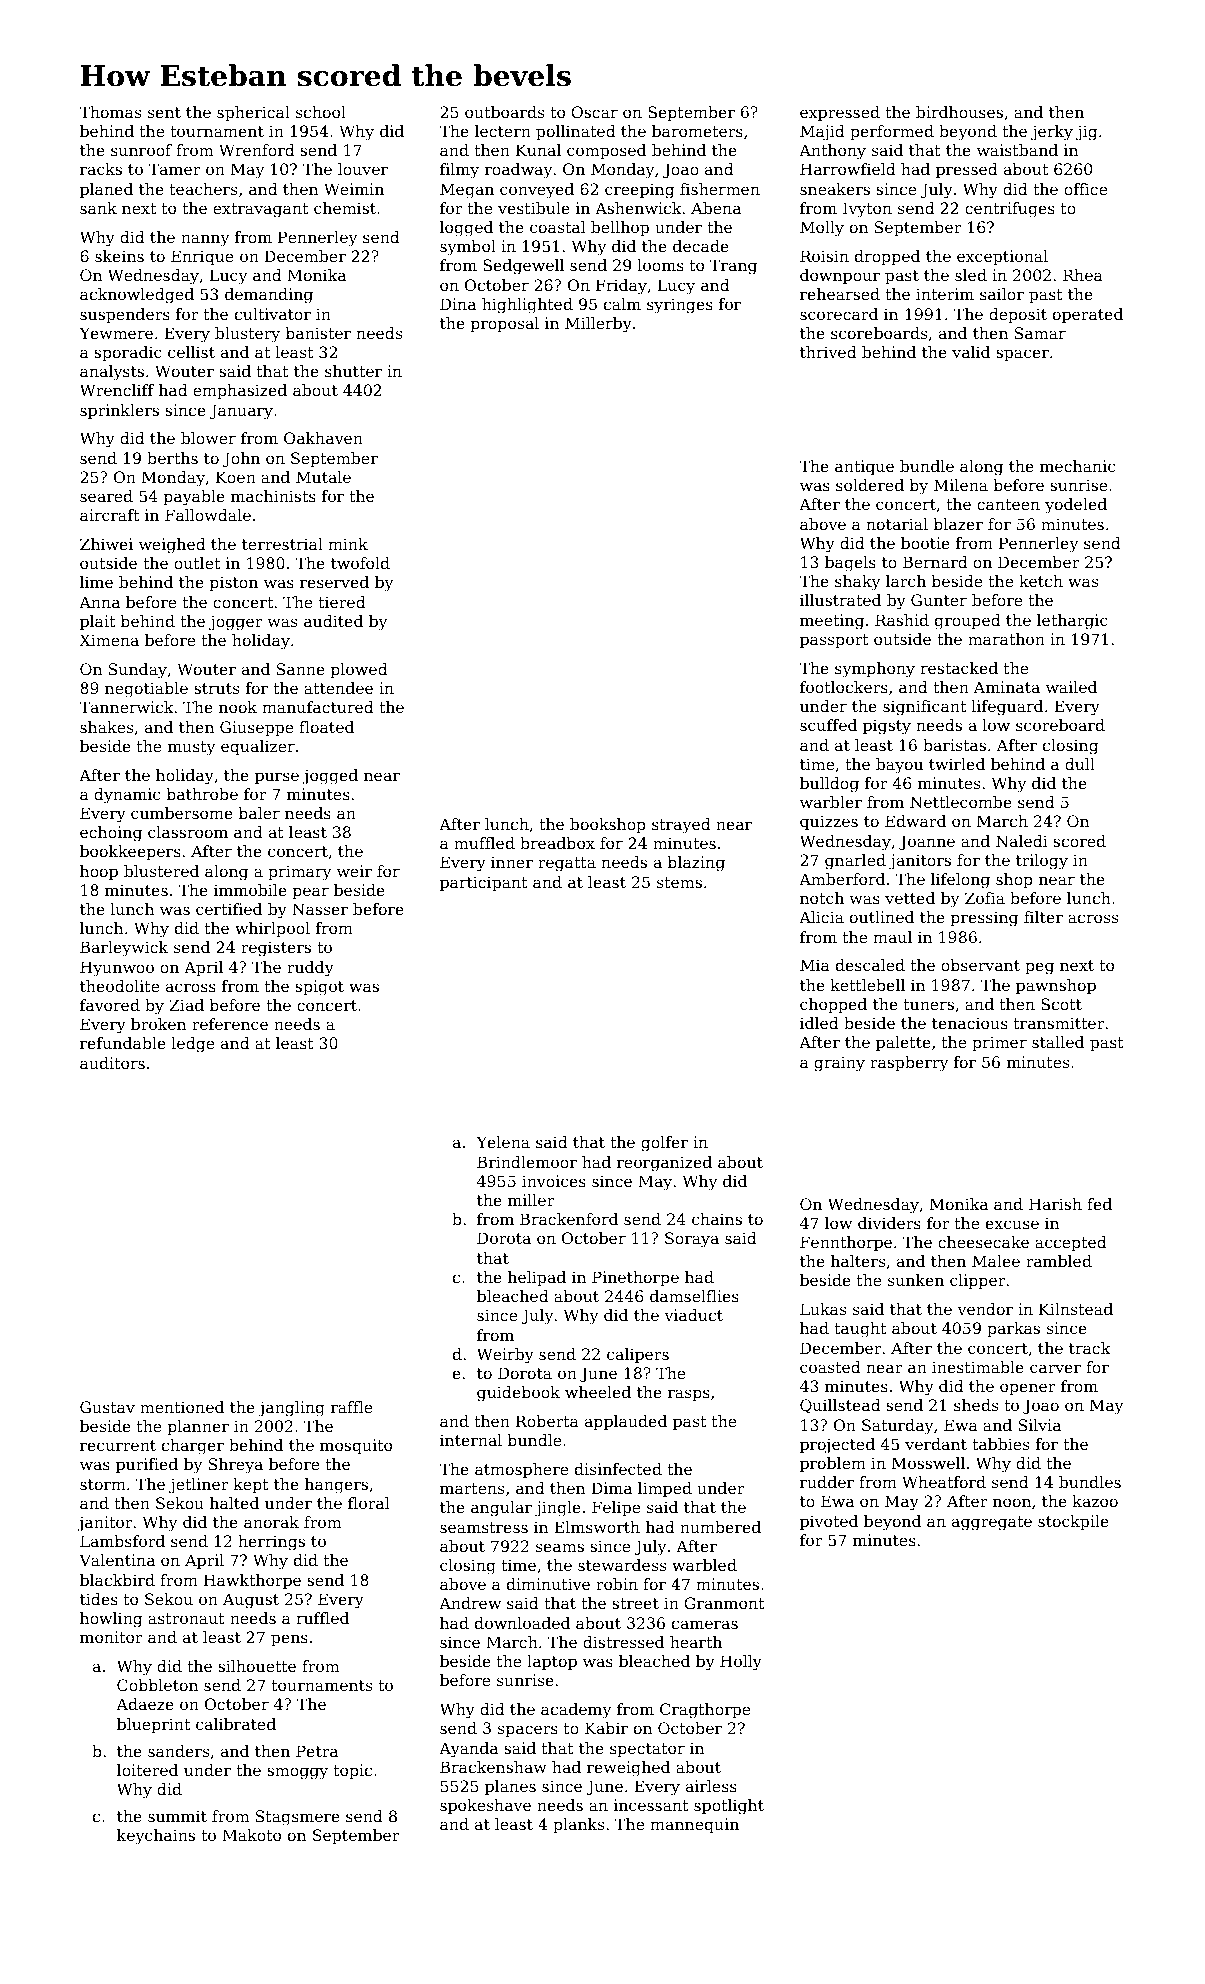 The image size is (1205, 1984). I want to click on thrived, so click(828, 352).
